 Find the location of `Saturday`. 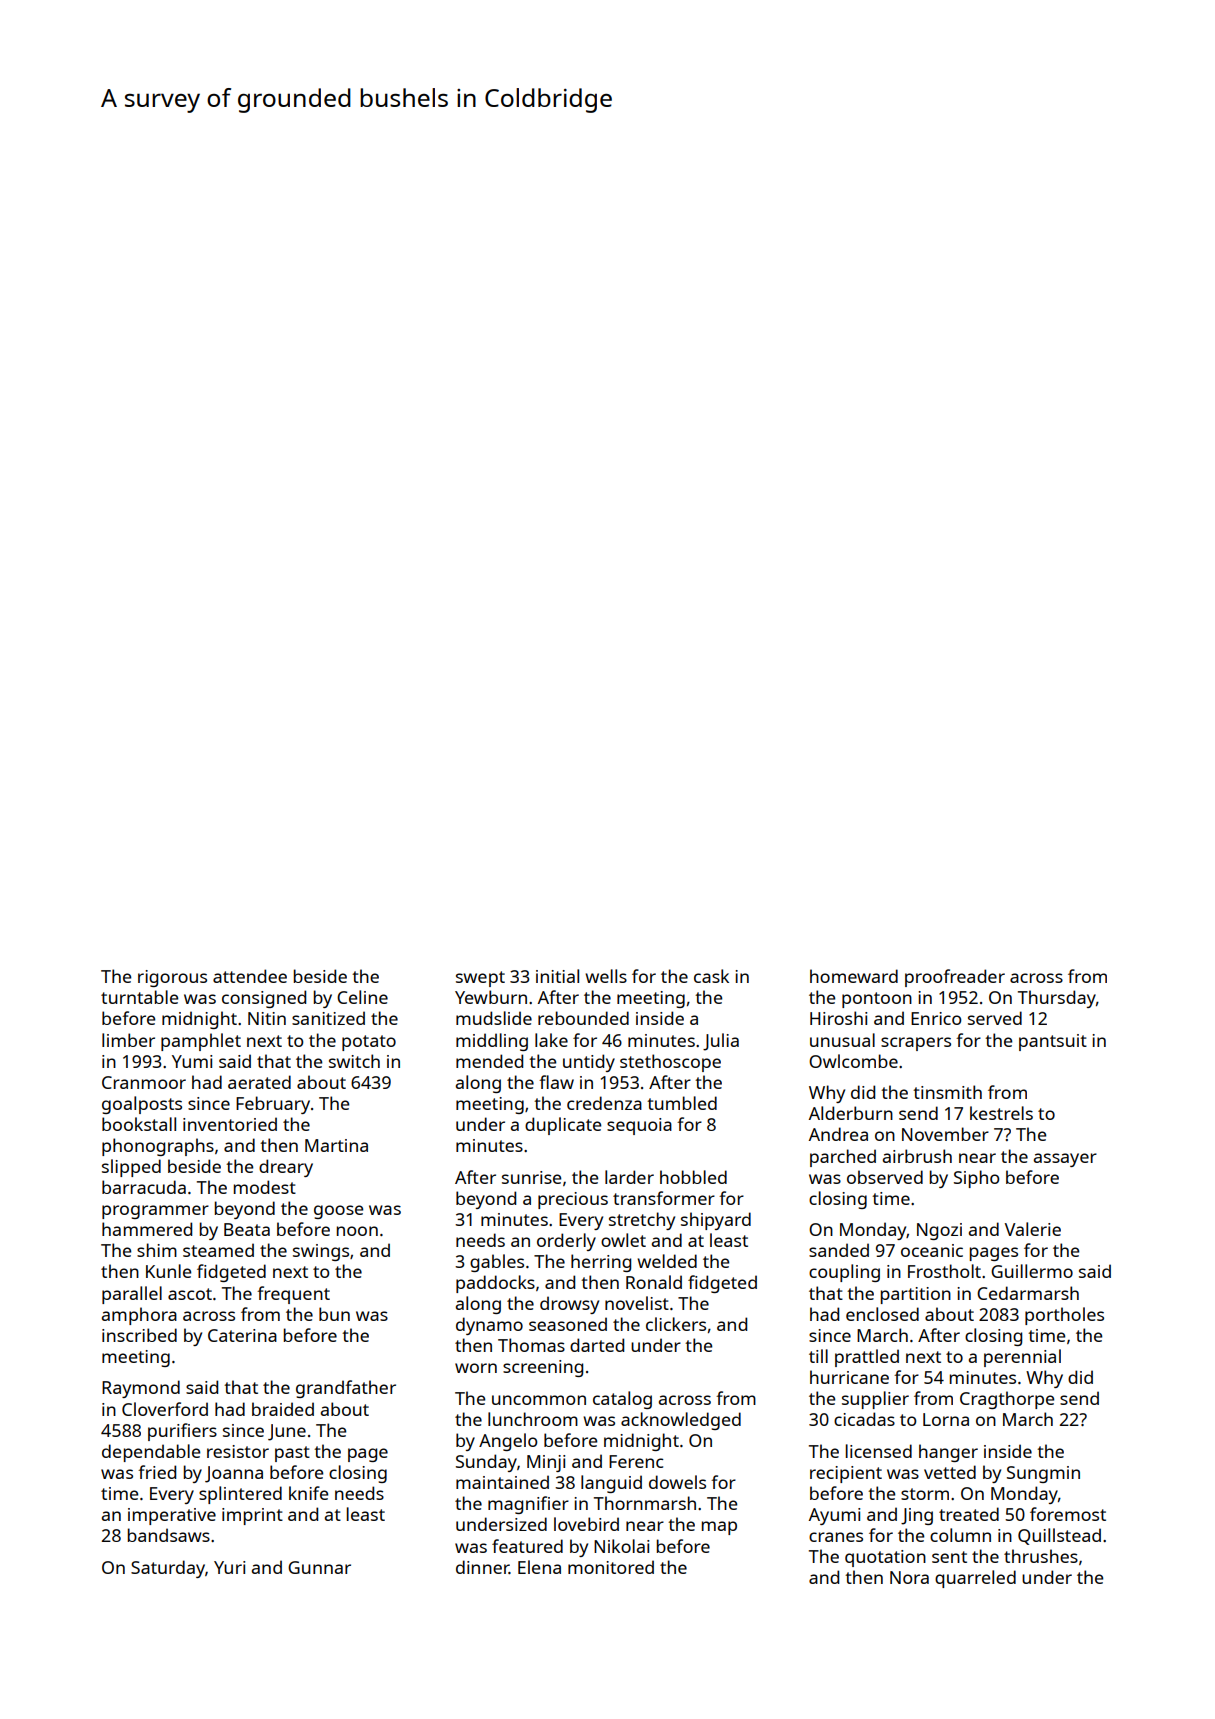

Saturday is located at coordinates (168, 1569).
